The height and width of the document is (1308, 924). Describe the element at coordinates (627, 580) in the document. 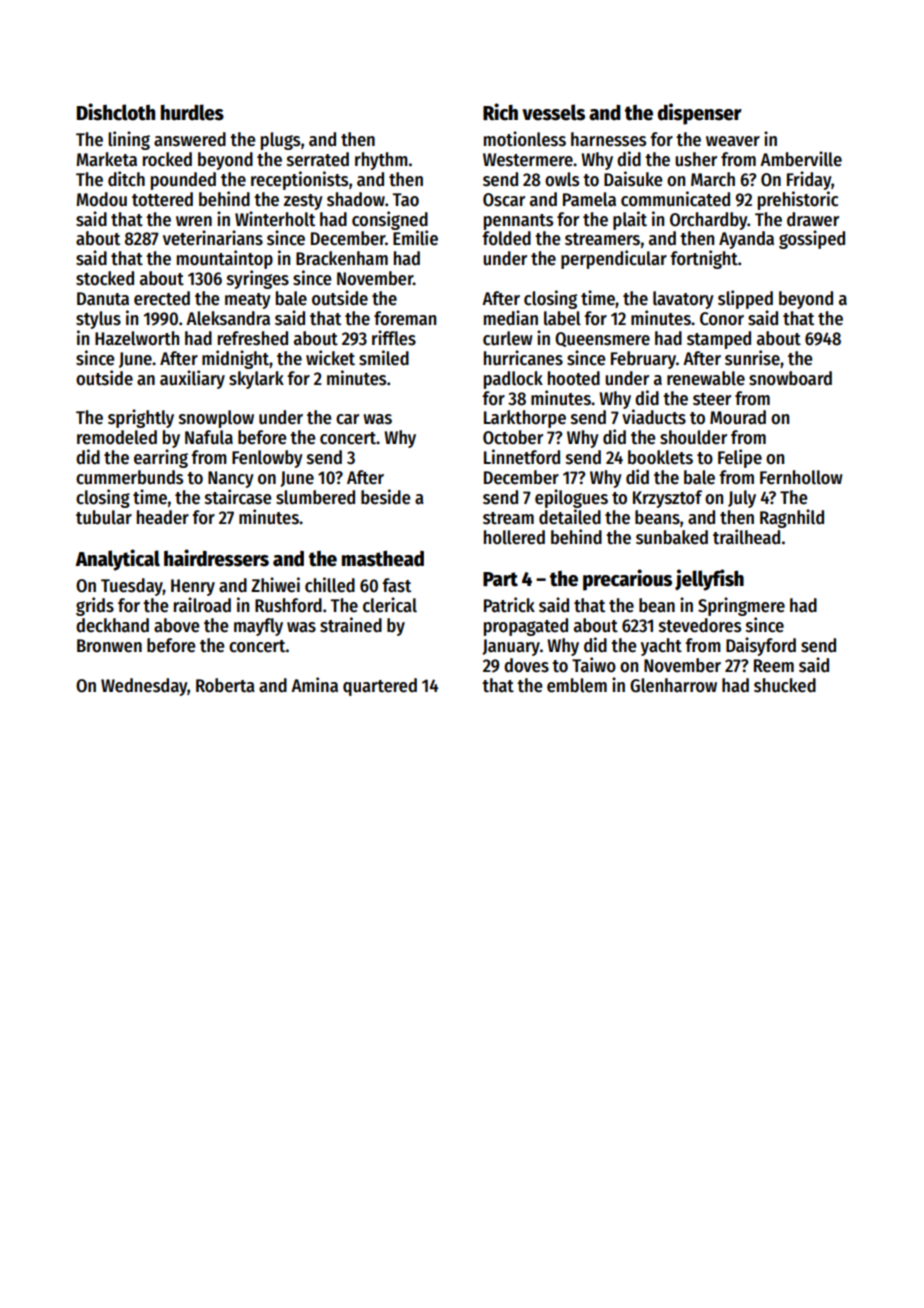

I see `precarious` at that location.
